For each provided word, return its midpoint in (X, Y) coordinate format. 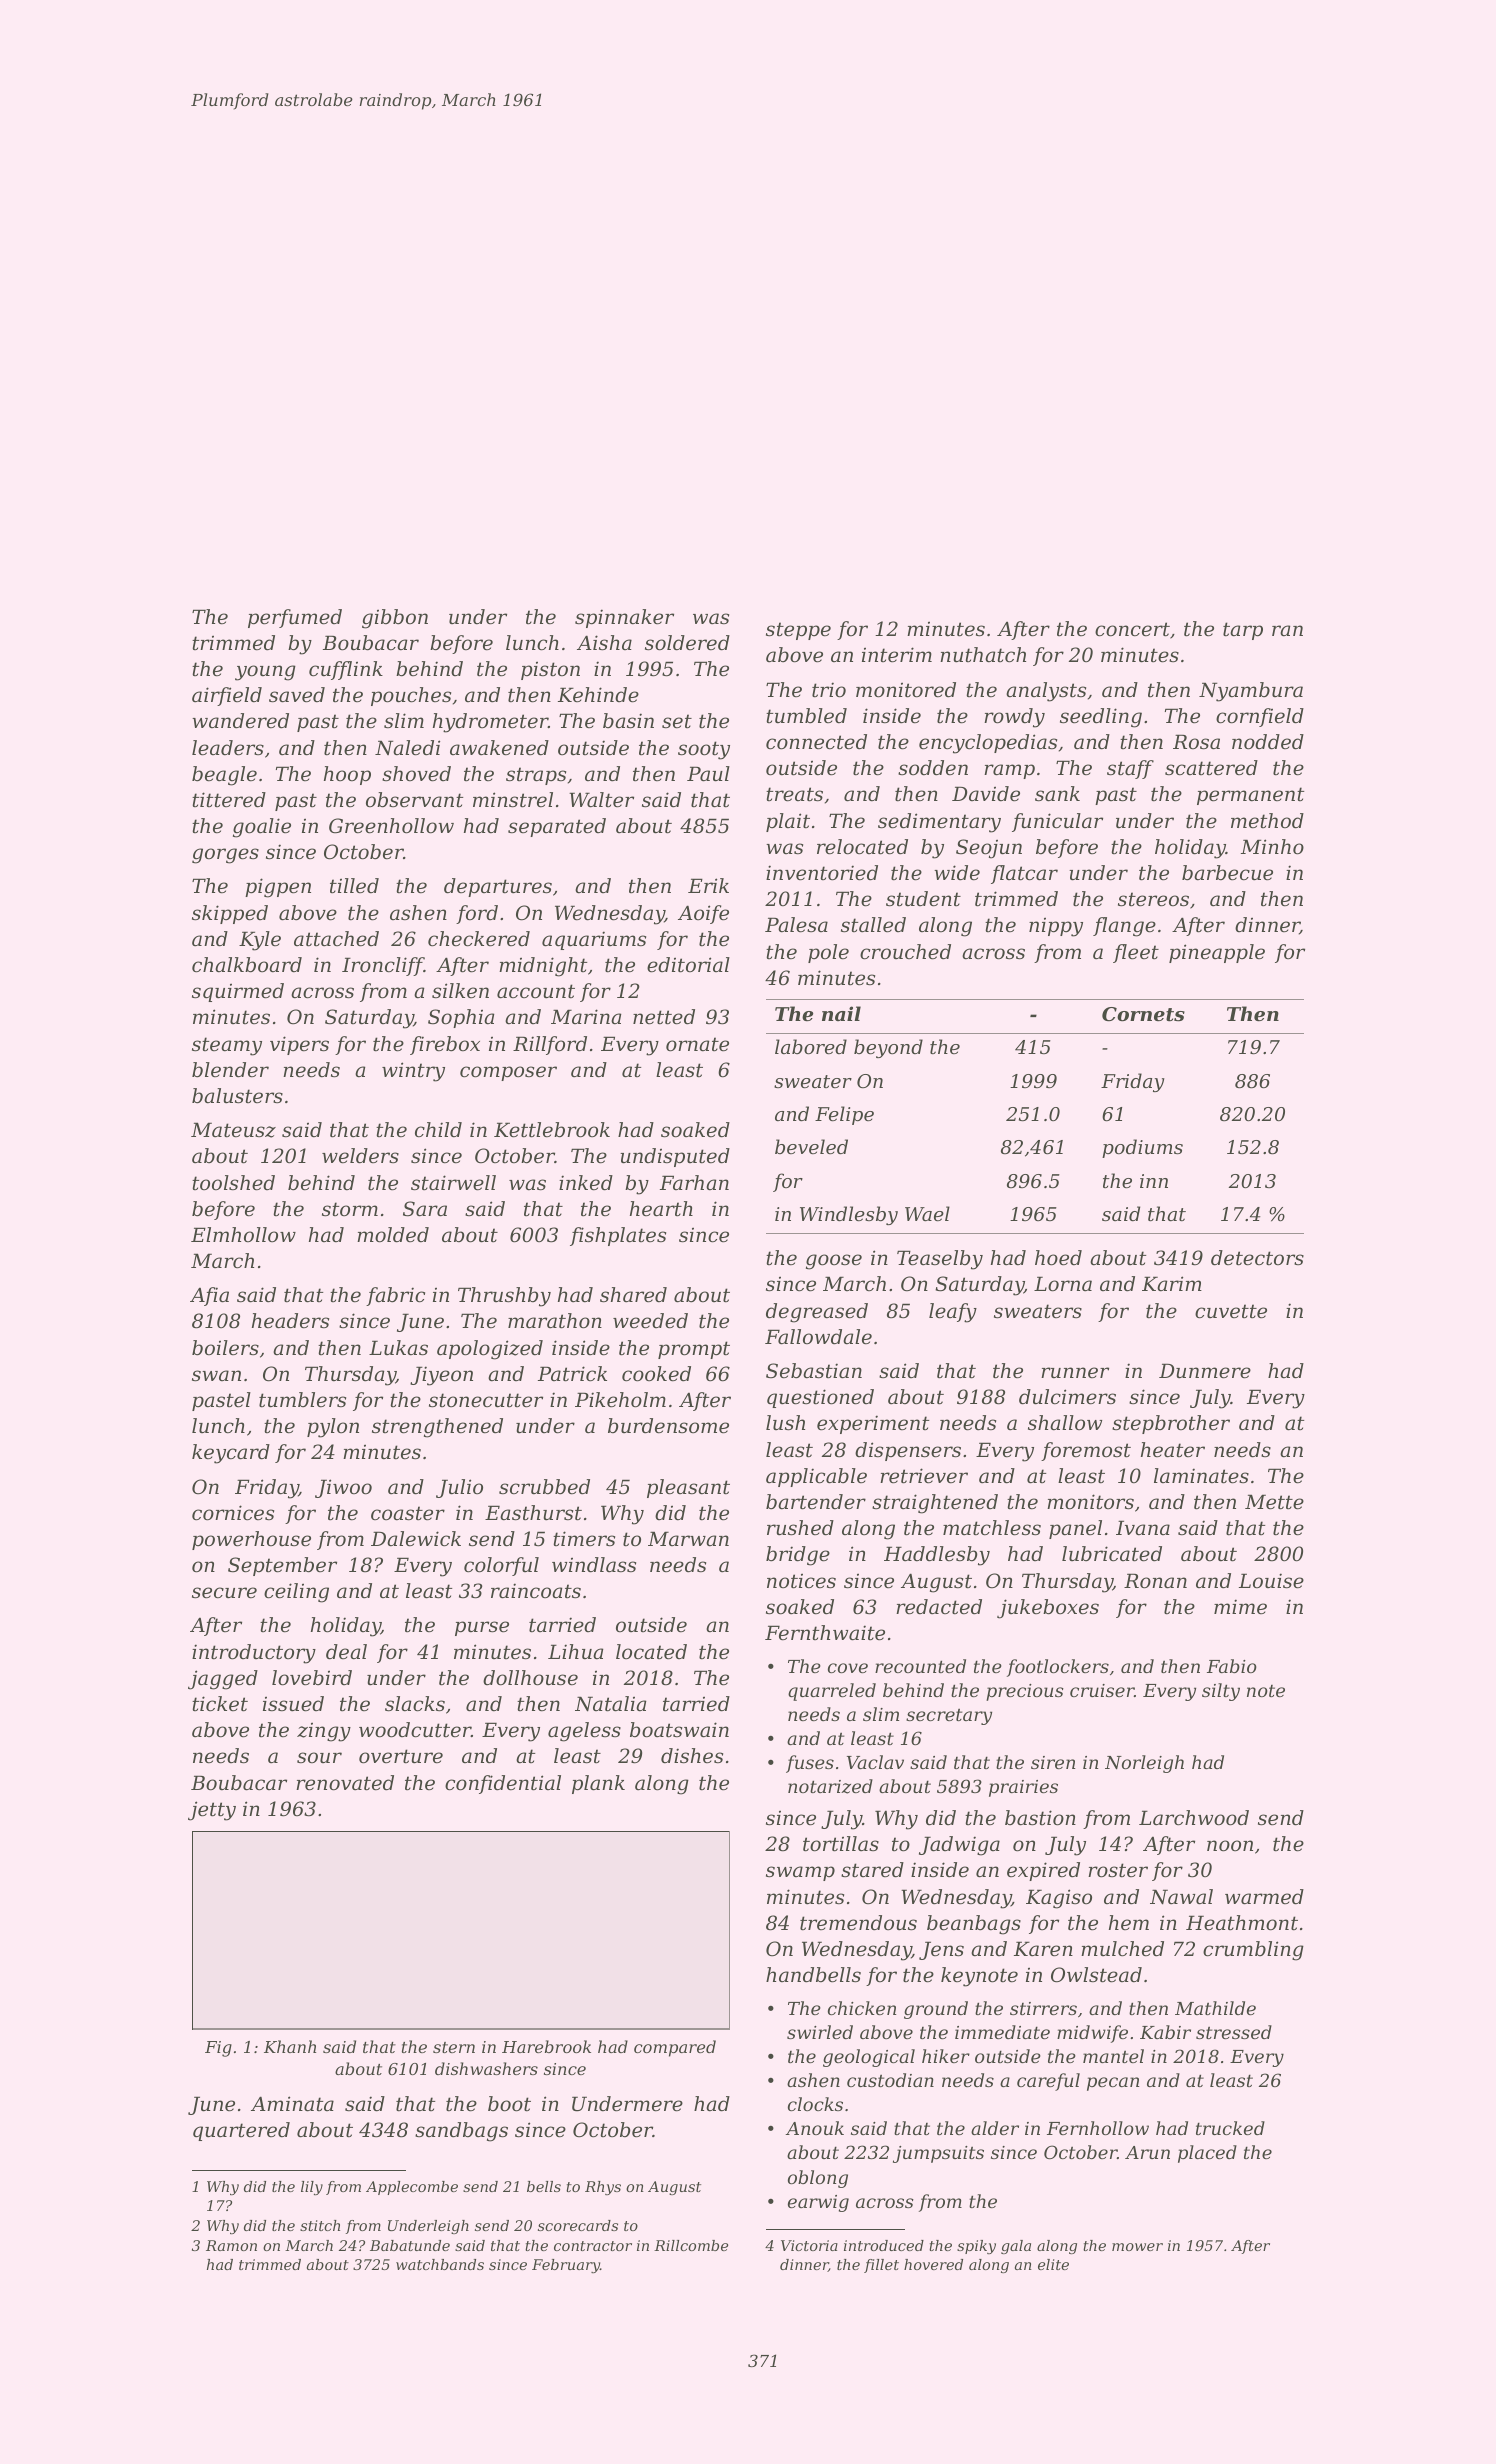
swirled (820, 2032)
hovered (933, 2264)
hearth (661, 1209)
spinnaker (624, 618)
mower (1137, 2247)
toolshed (233, 1183)
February (566, 2266)
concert (1132, 629)
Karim (1172, 1284)
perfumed (295, 618)
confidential (503, 1784)
